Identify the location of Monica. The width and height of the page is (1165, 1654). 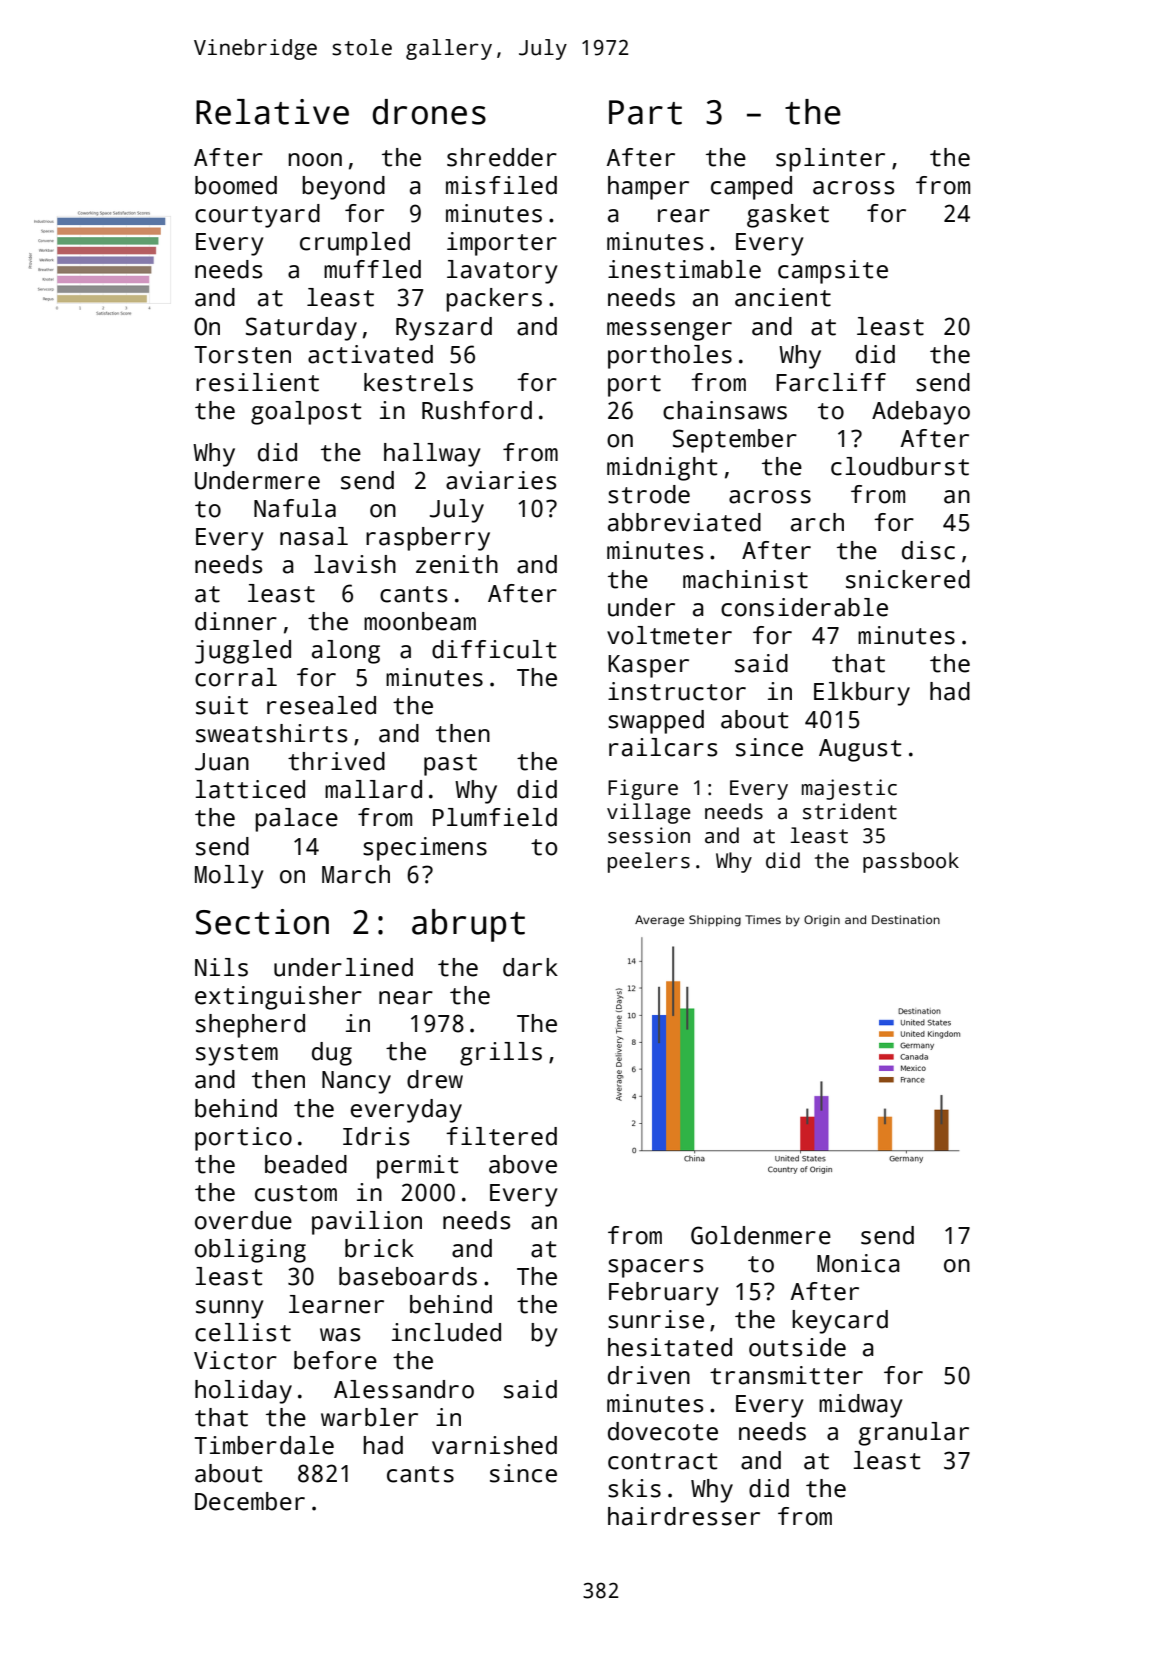
(858, 1263).
